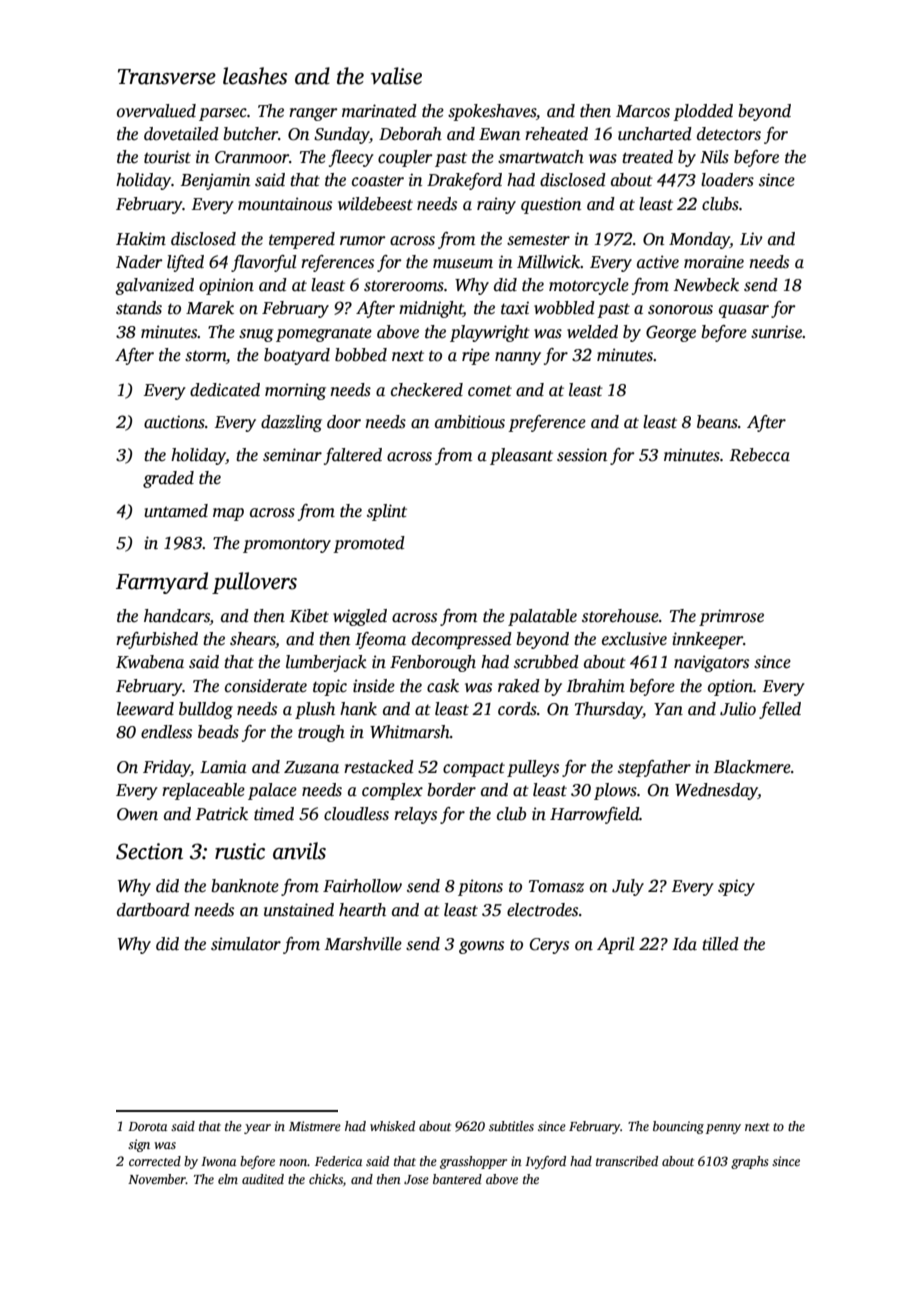 Image resolution: width=924 pixels, height=1311 pixels. Describe the element at coordinates (396, 76) in the screenshot. I see `valise` at that location.
